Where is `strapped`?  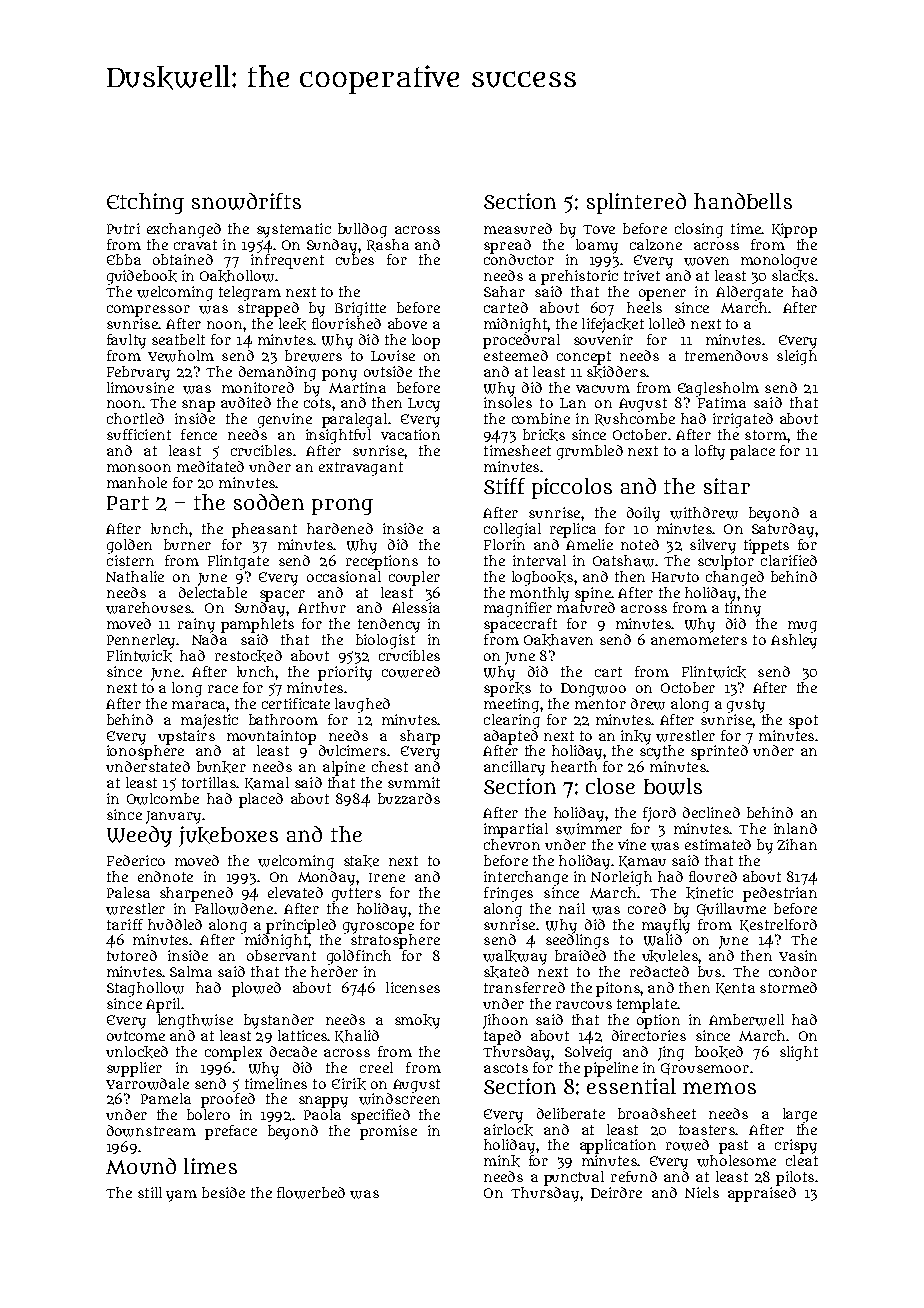 strapped is located at coordinates (268, 309).
